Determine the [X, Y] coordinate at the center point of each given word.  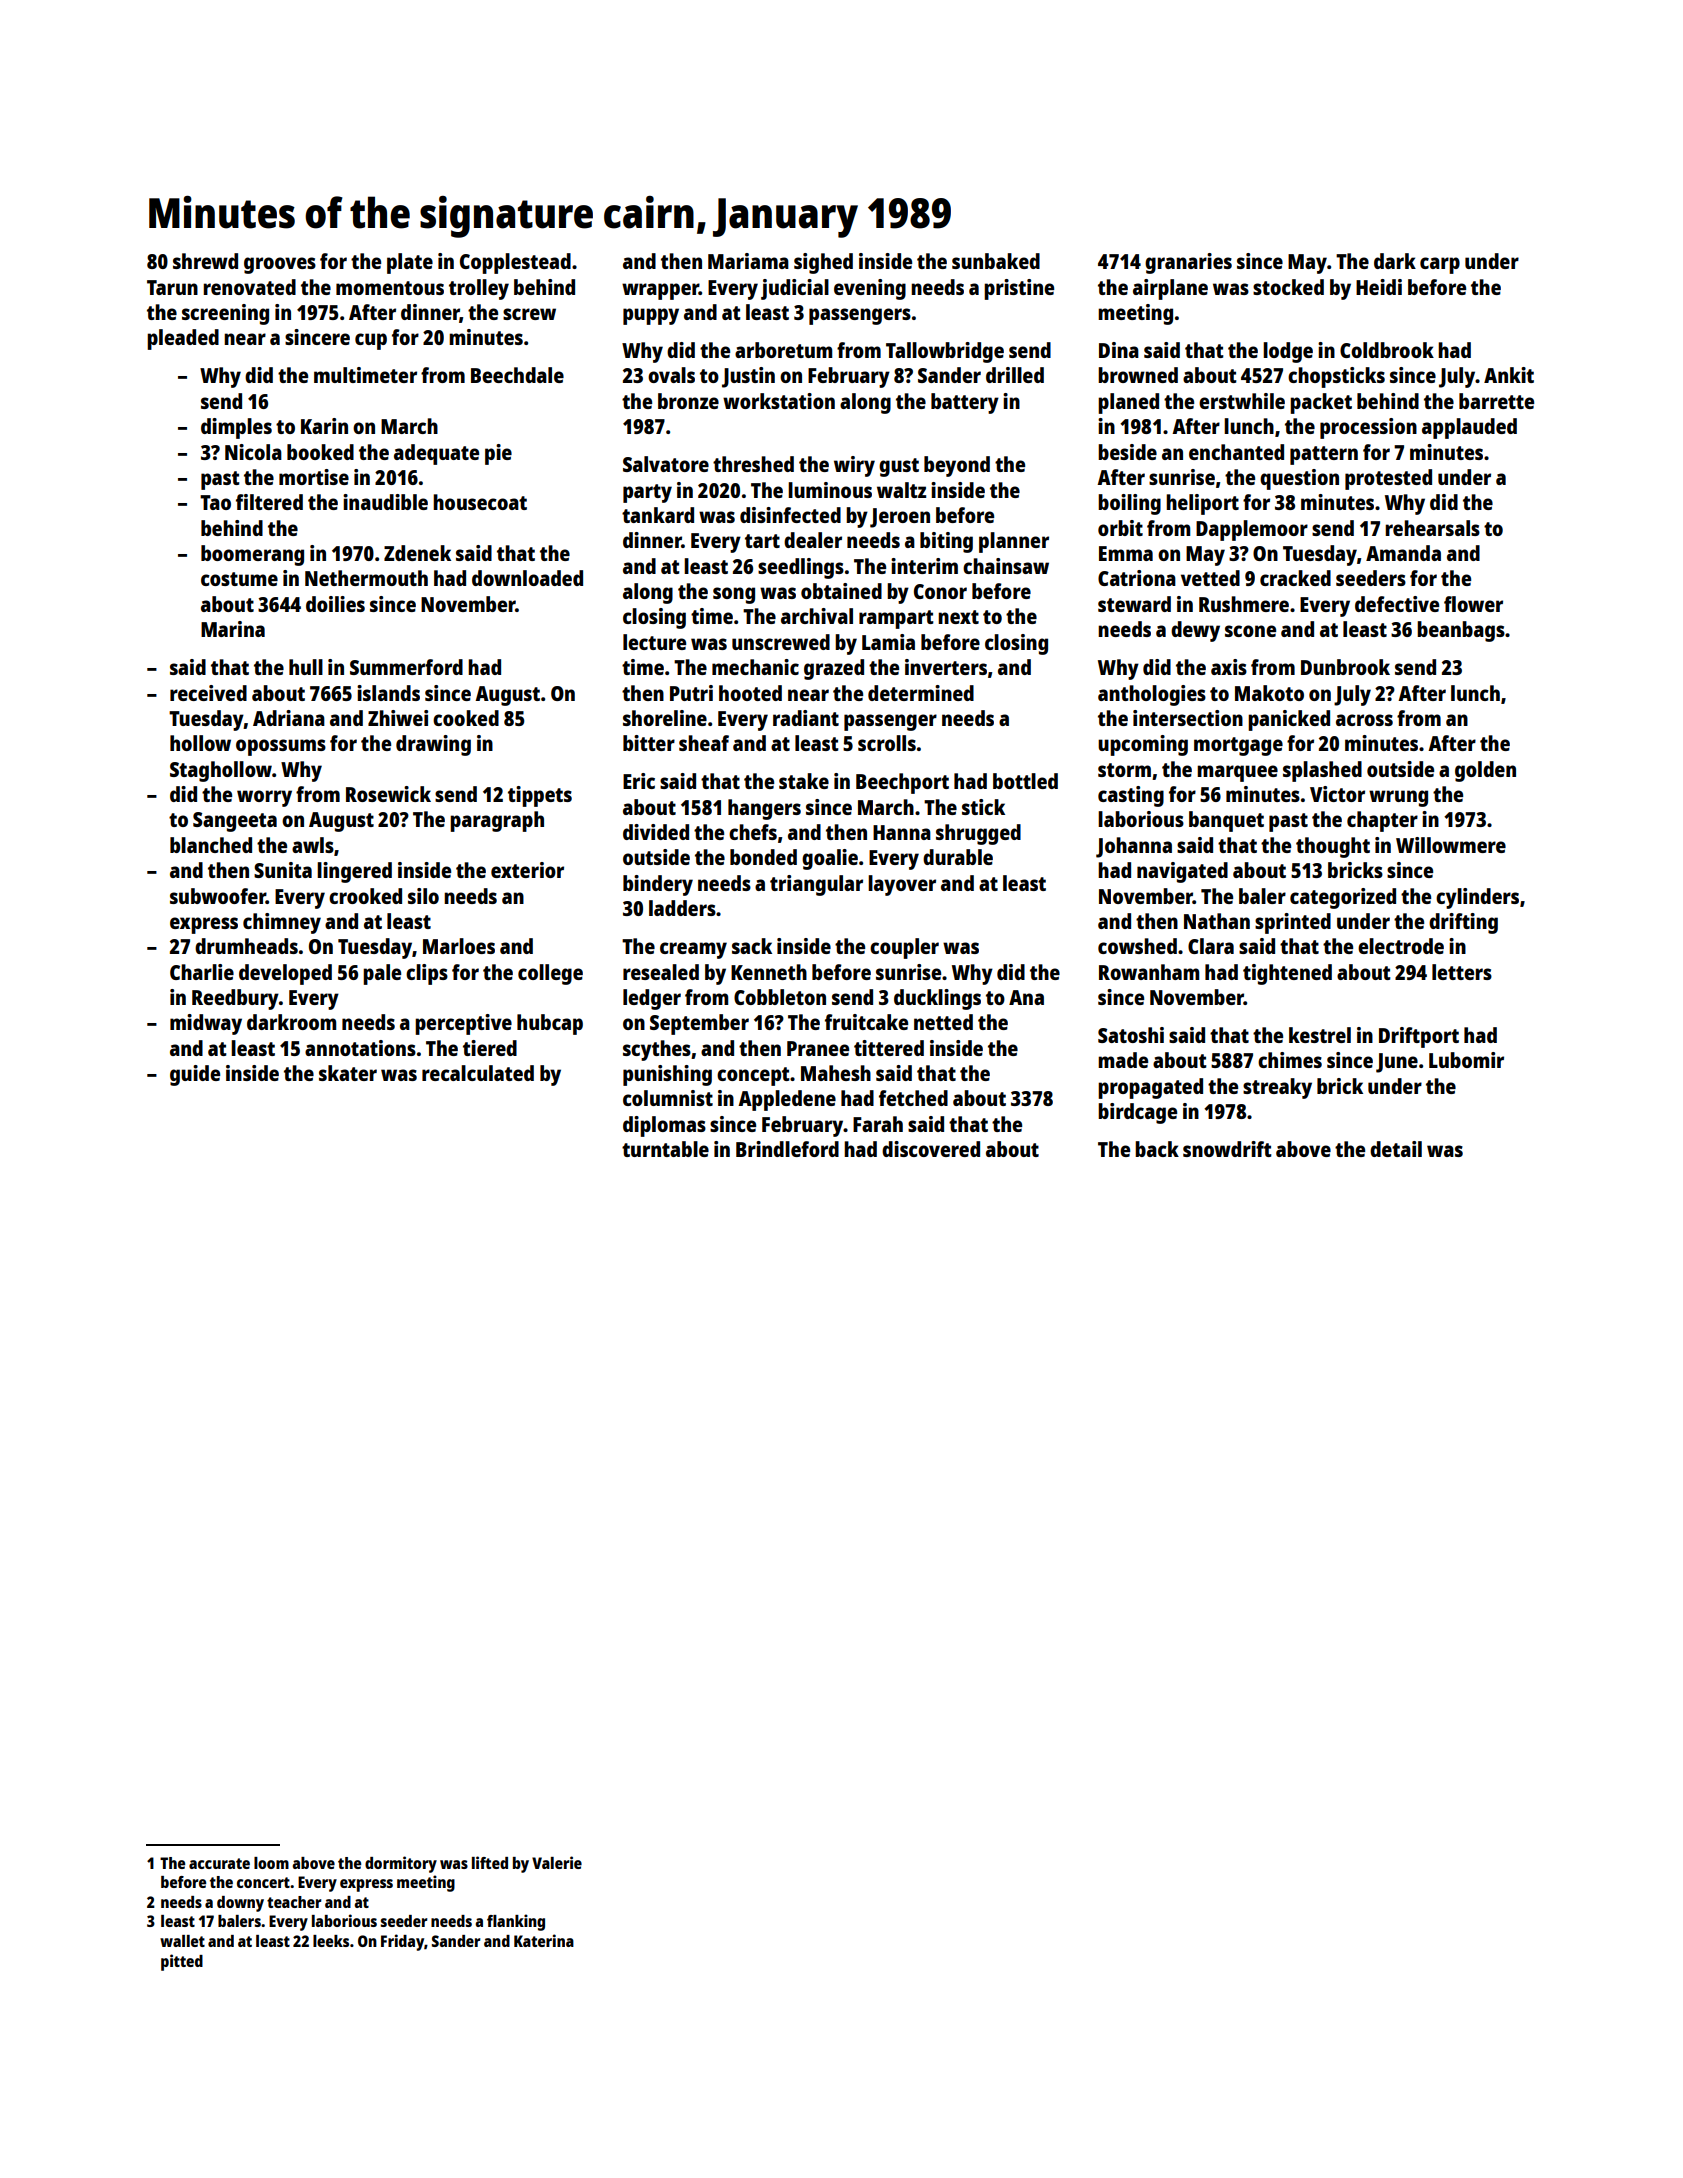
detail [1396, 1149]
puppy [651, 316]
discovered [931, 1149]
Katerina [544, 1940]
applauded [1469, 428]
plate [410, 263]
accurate [219, 1863]
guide [195, 1075]
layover [902, 885]
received [208, 693]
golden [1485, 771]
